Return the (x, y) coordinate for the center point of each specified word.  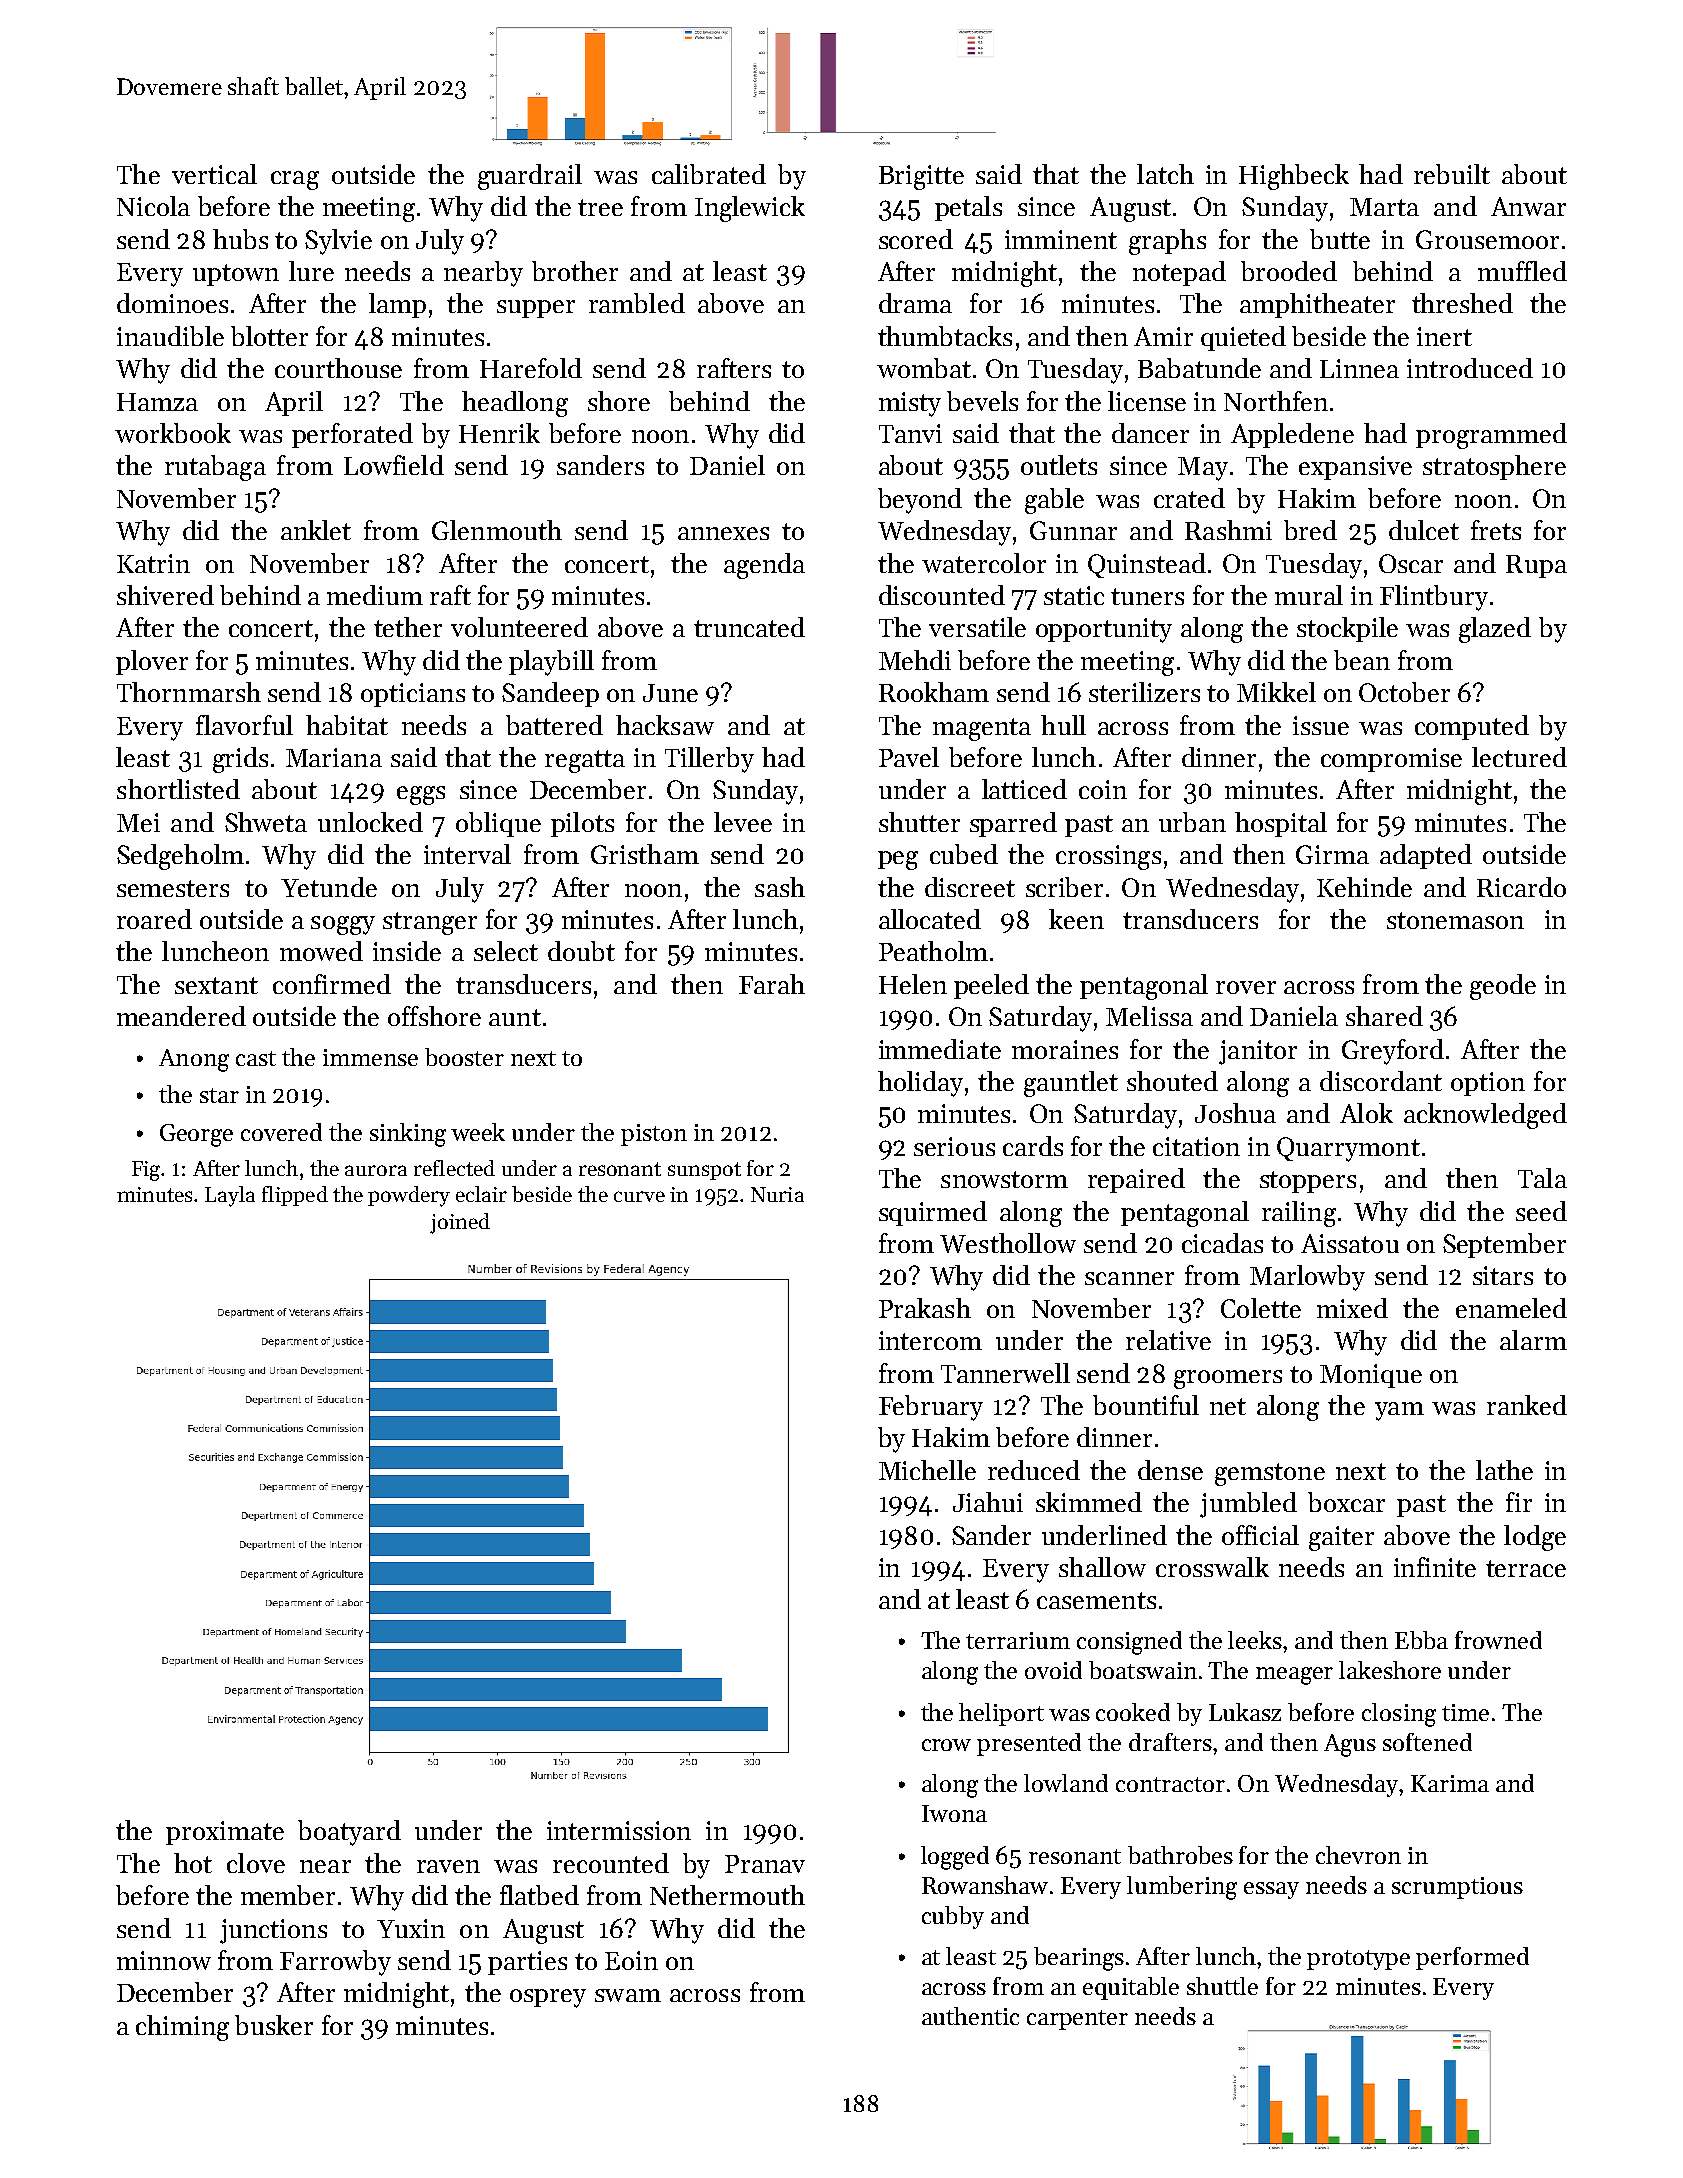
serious (954, 1146)
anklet (316, 530)
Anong (194, 1060)
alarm (1533, 1340)
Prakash (925, 1308)
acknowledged (1485, 1116)
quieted (1243, 338)
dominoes (172, 303)
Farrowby (335, 1963)
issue (1321, 725)
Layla (230, 1196)
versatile (977, 627)
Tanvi (910, 433)
